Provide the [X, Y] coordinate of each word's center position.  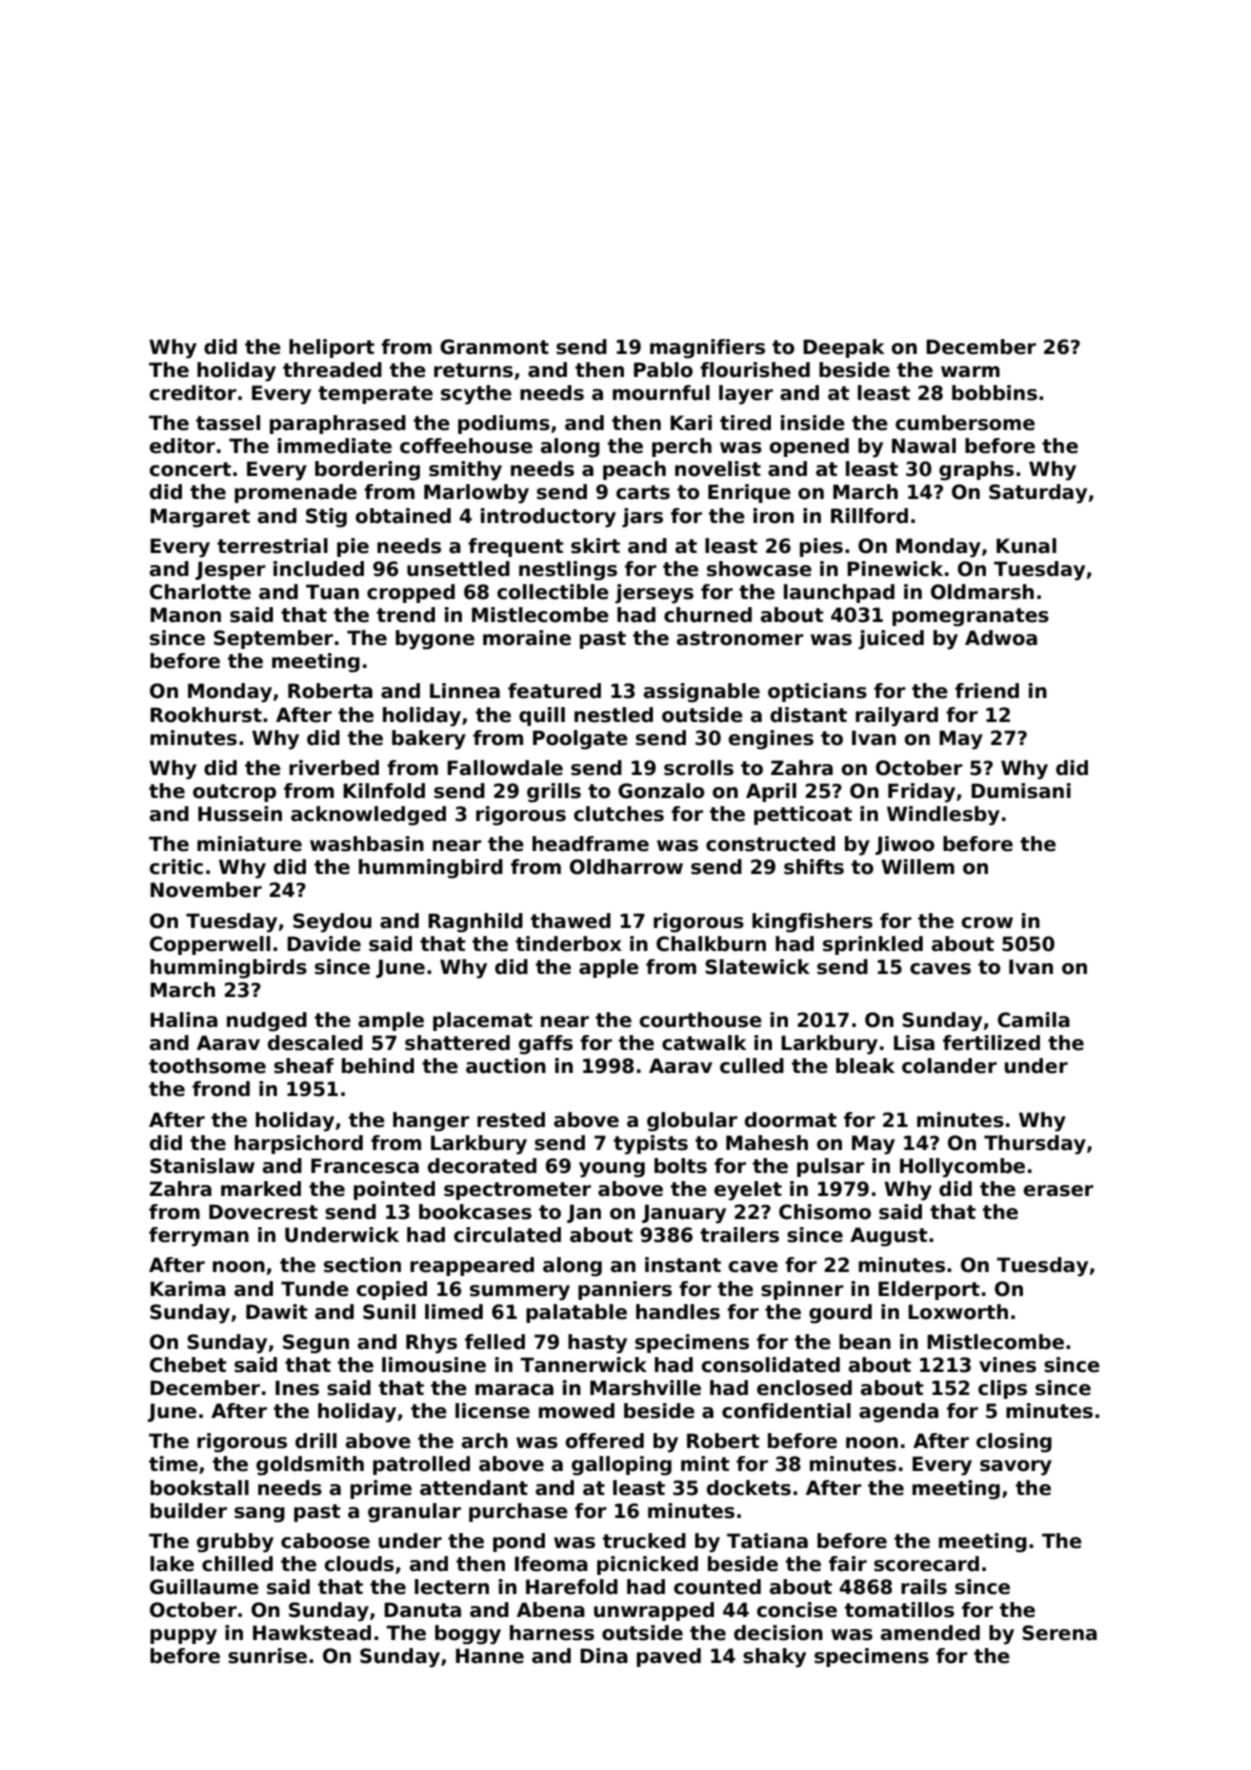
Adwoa [1001, 638]
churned [708, 615]
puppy [183, 1637]
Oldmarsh [982, 592]
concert [190, 469]
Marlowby [476, 494]
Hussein [240, 814]
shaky [774, 1658]
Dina [604, 1656]
